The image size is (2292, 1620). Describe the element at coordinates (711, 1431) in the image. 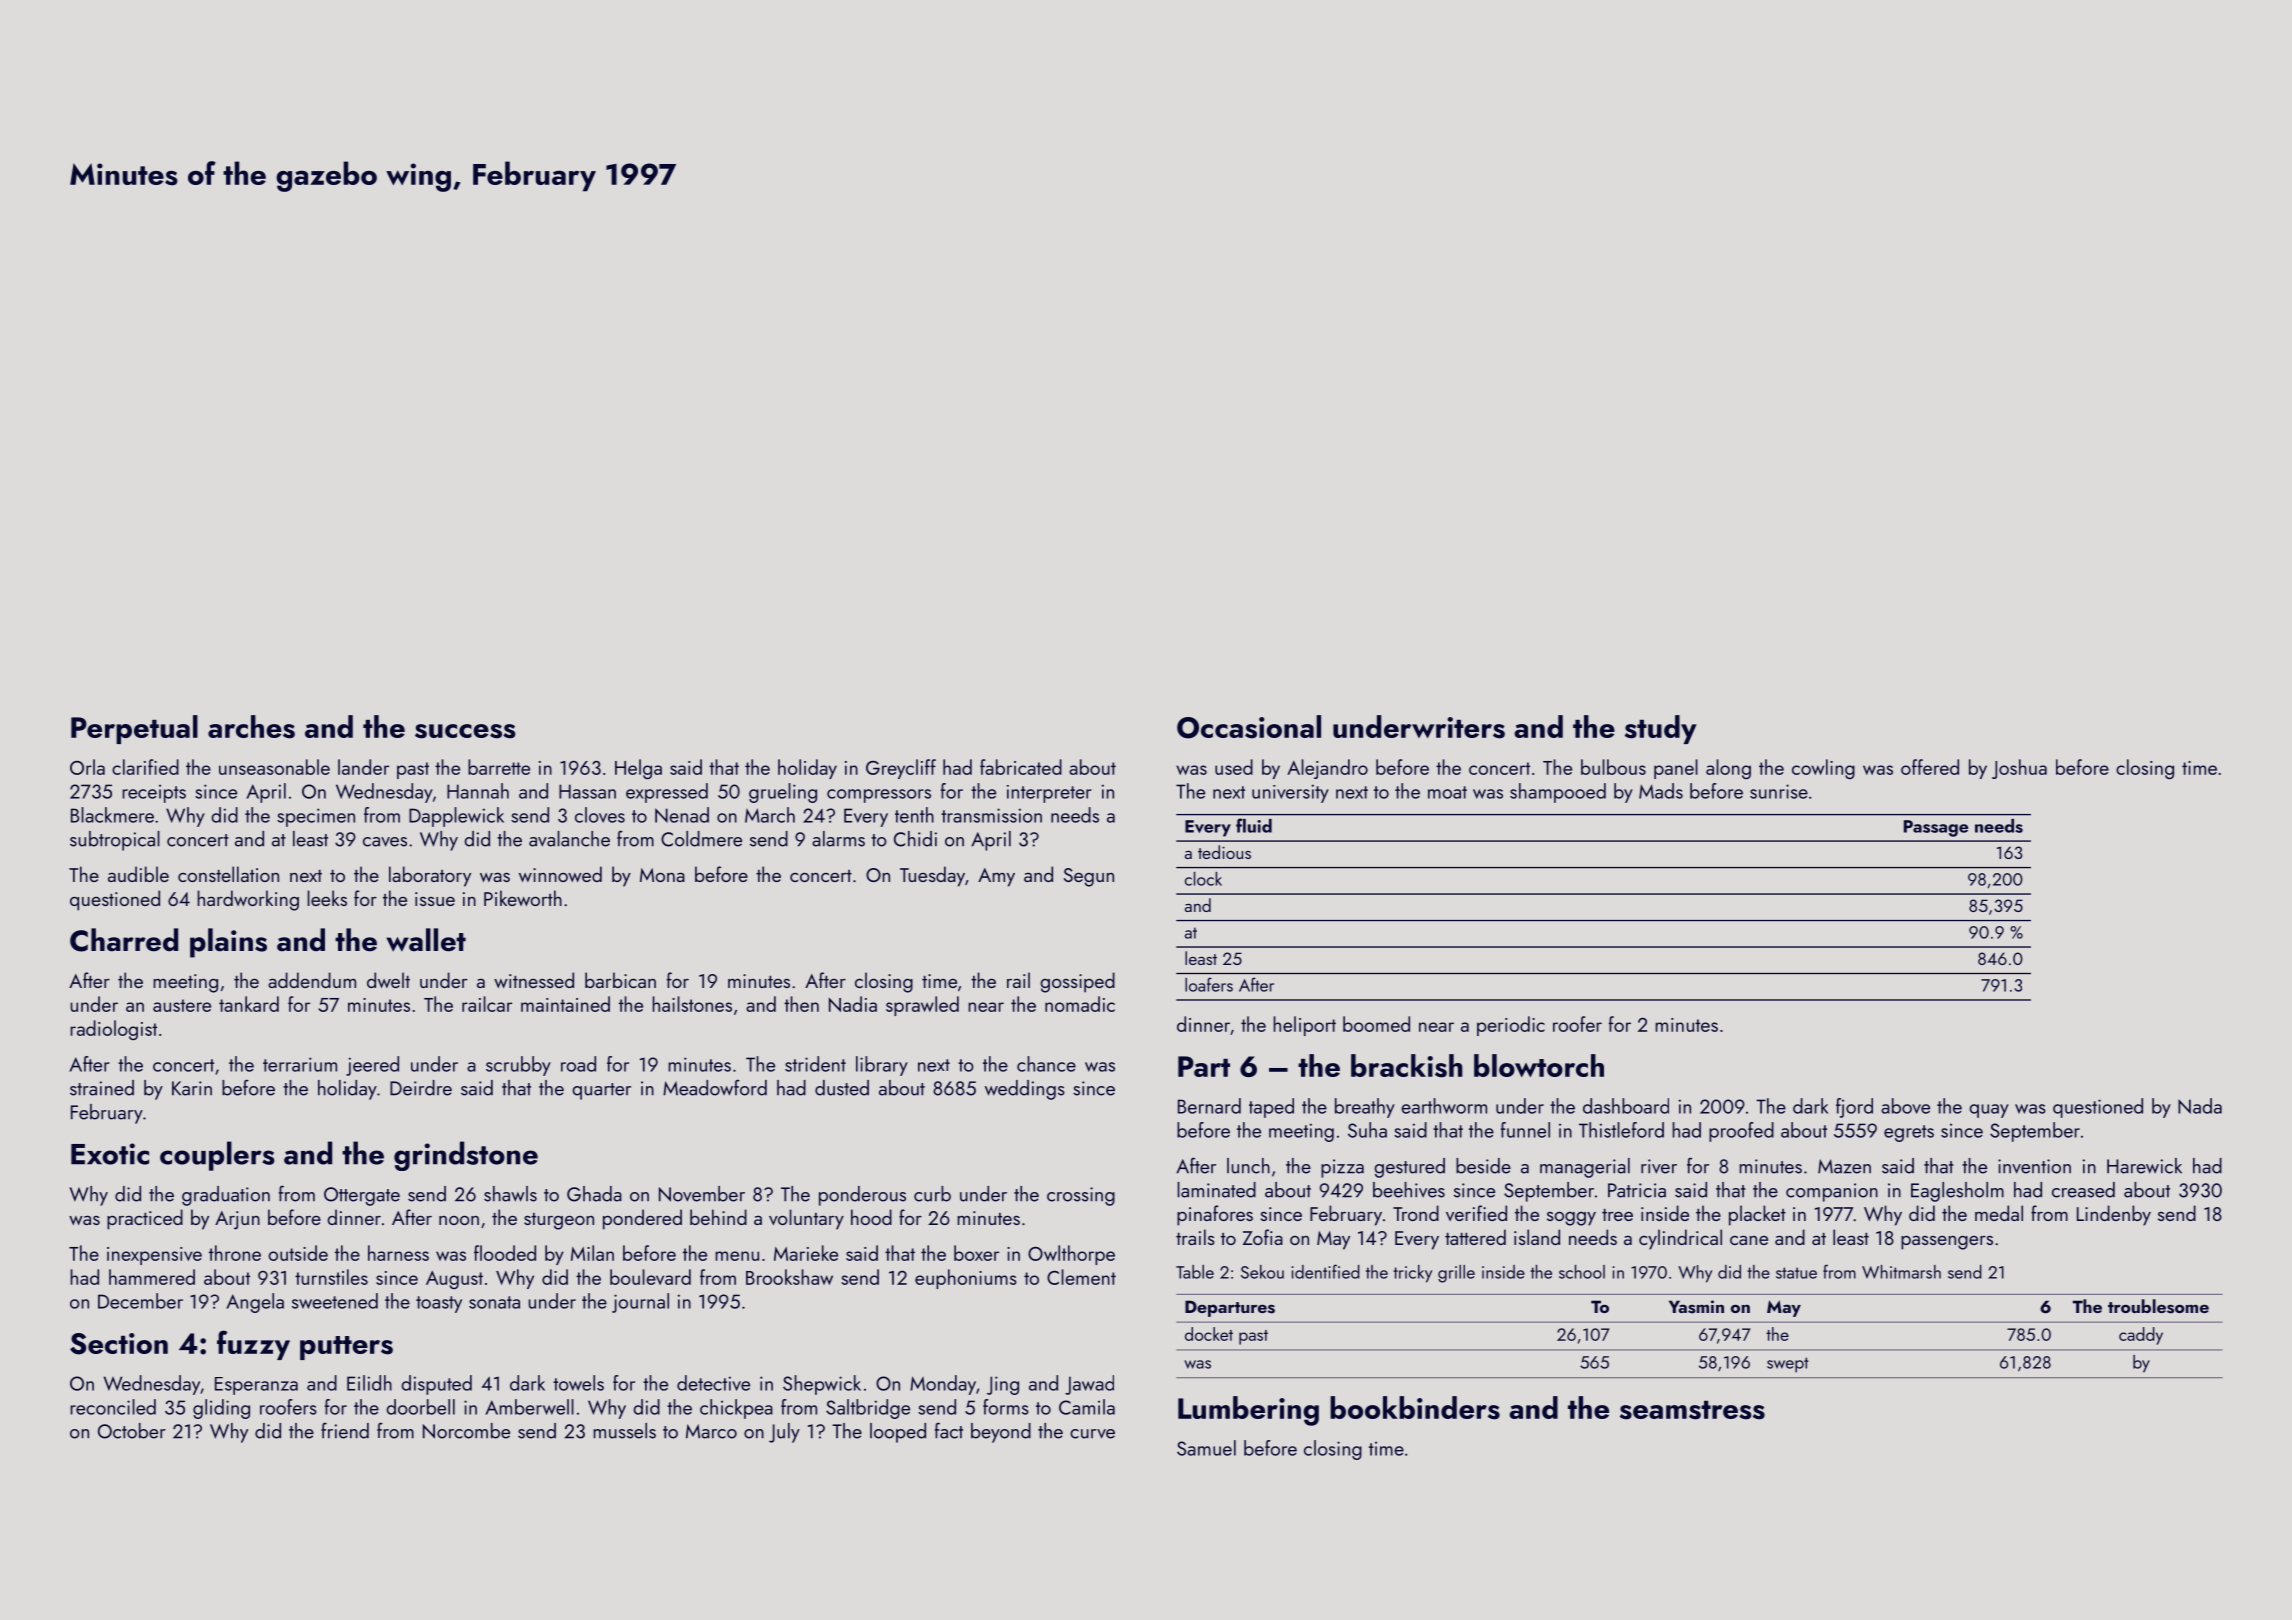

I see `Marco` at that location.
